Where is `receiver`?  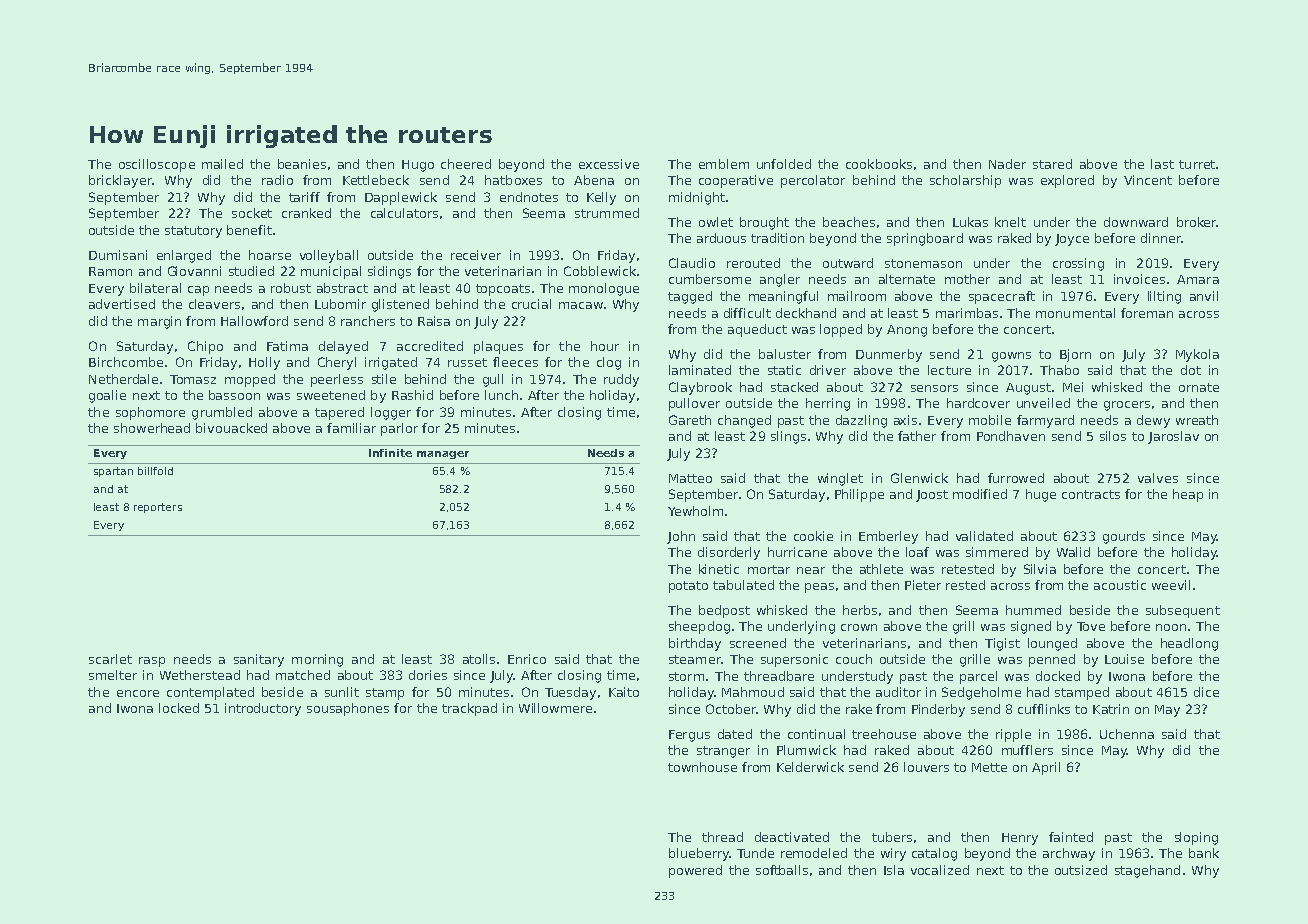 receiver is located at coordinates (476, 255).
